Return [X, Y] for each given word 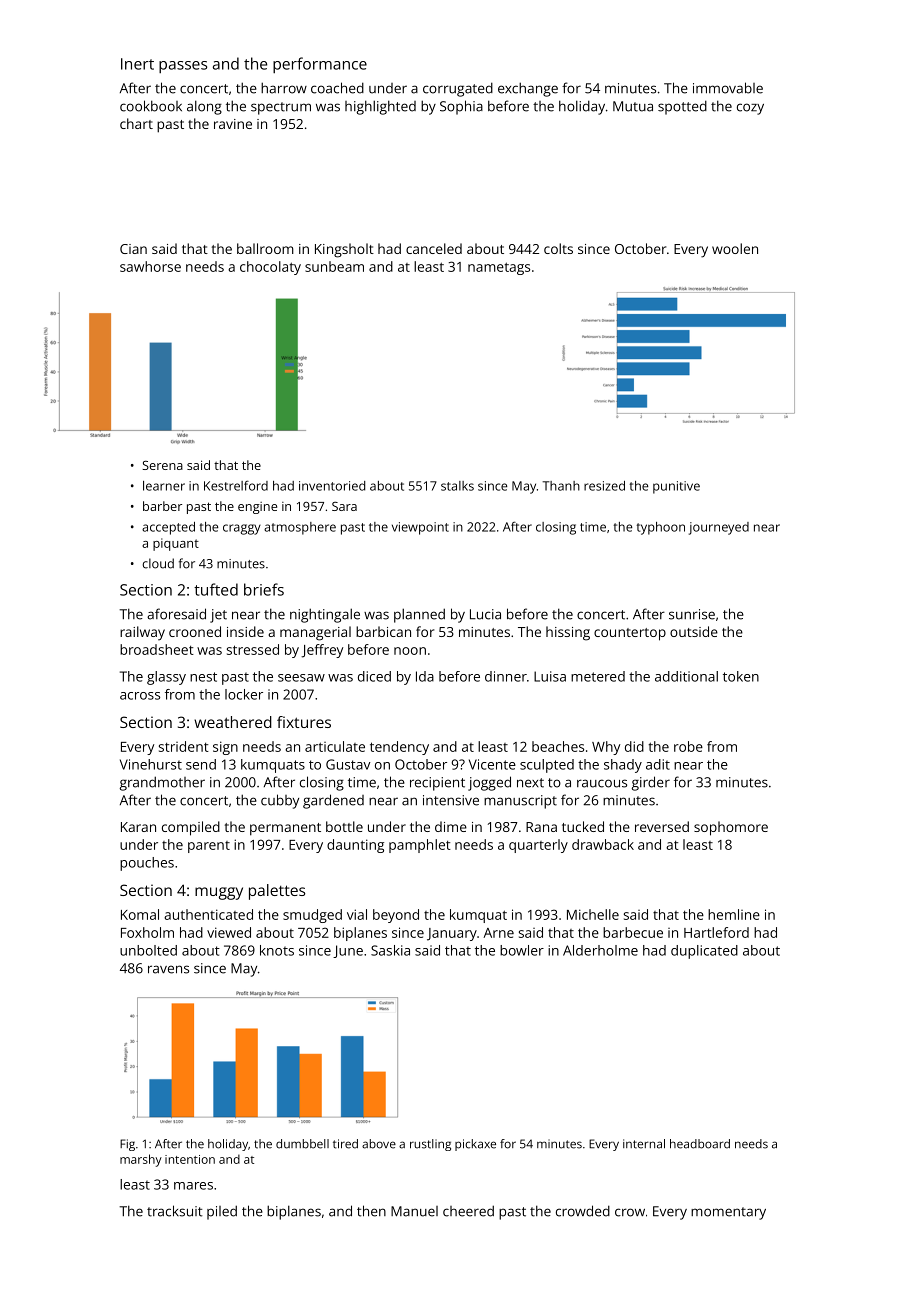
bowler [522, 950]
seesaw [301, 678]
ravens [168, 969]
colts [558, 248]
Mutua [633, 106]
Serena [162, 465]
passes [183, 67]
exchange [528, 89]
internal [644, 1144]
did [634, 746]
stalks [457, 486]
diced [374, 676]
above [379, 1144]
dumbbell [302, 1144]
